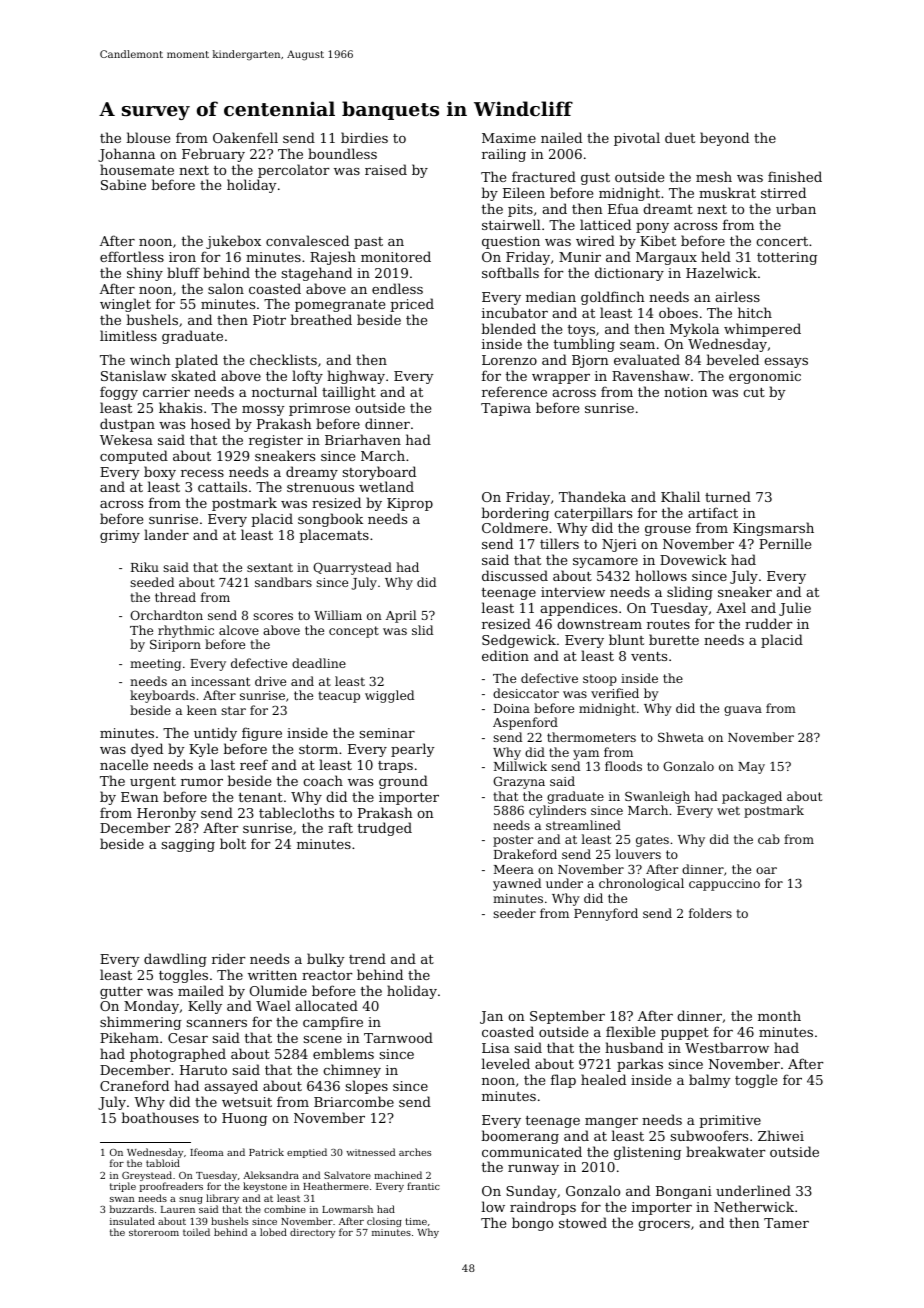 The height and width of the screenshot is (1308, 924). Describe the element at coordinates (779, 1015) in the screenshot. I see `month` at that location.
